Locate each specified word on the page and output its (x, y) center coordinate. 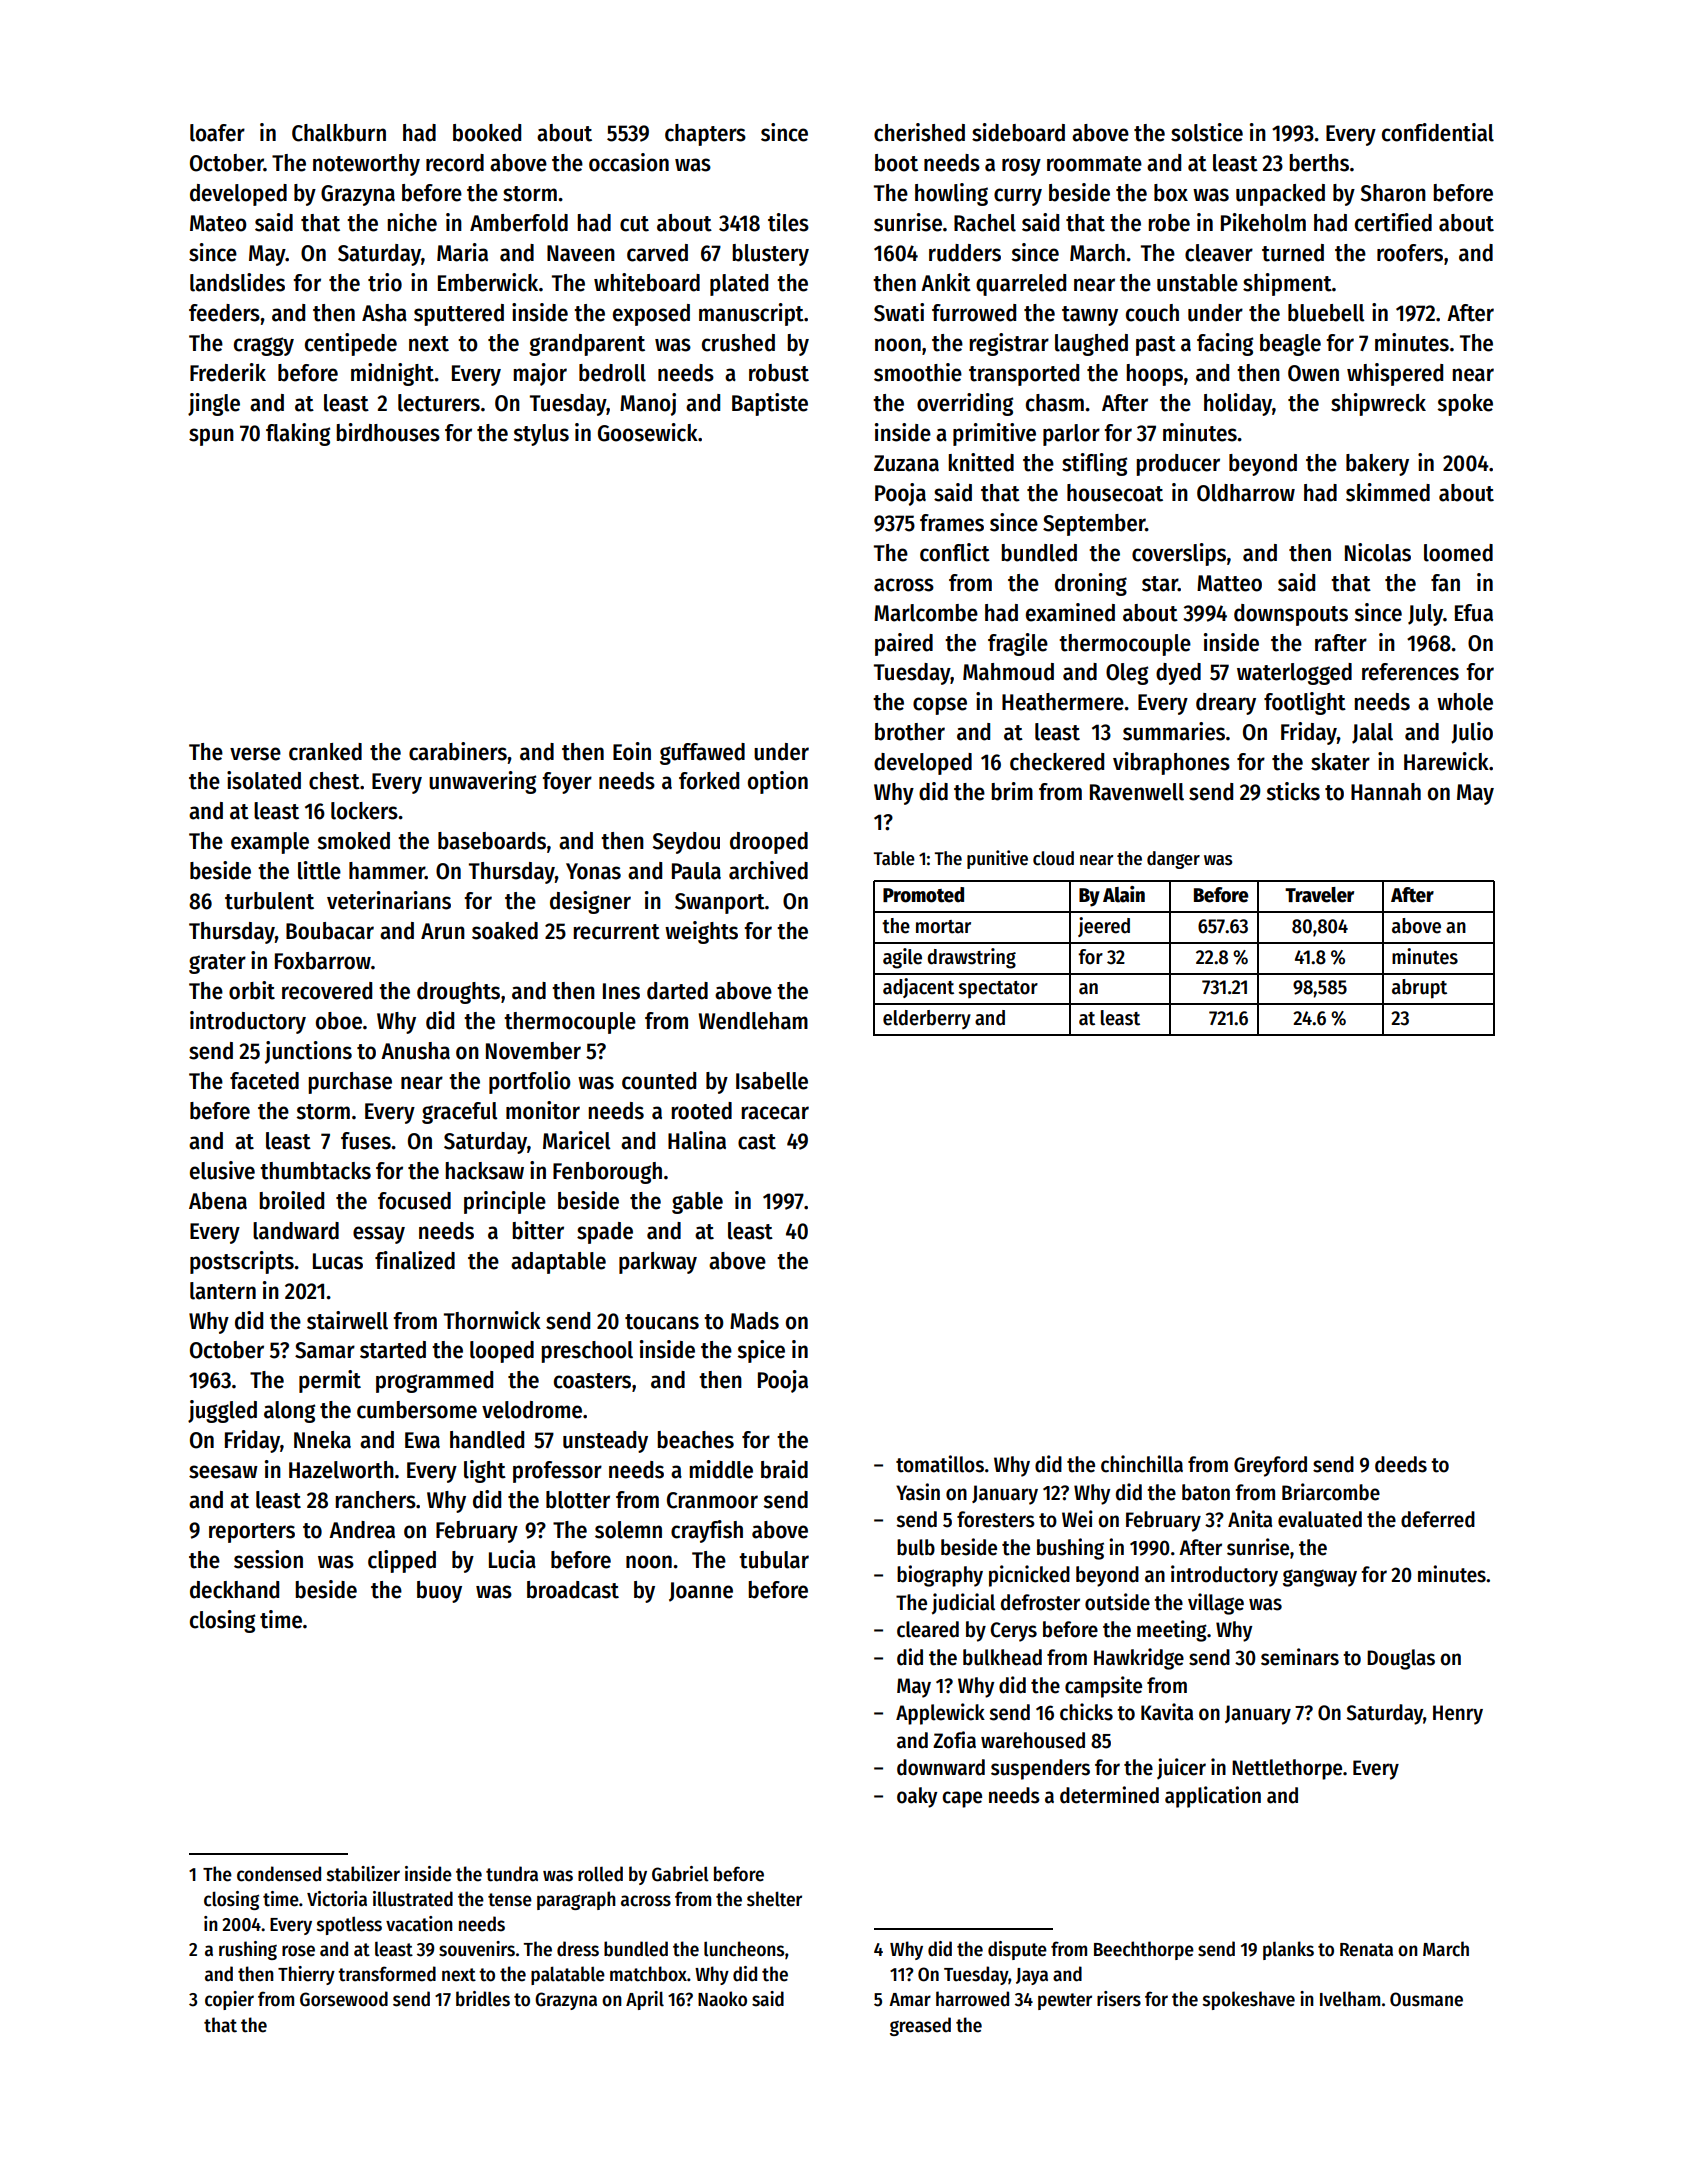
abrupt (1419, 989)
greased (920, 2026)
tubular (774, 1560)
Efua (1474, 613)
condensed (279, 1874)
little (319, 870)
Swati (899, 312)
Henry (1458, 1715)
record (455, 163)
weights (701, 932)
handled (487, 1440)
